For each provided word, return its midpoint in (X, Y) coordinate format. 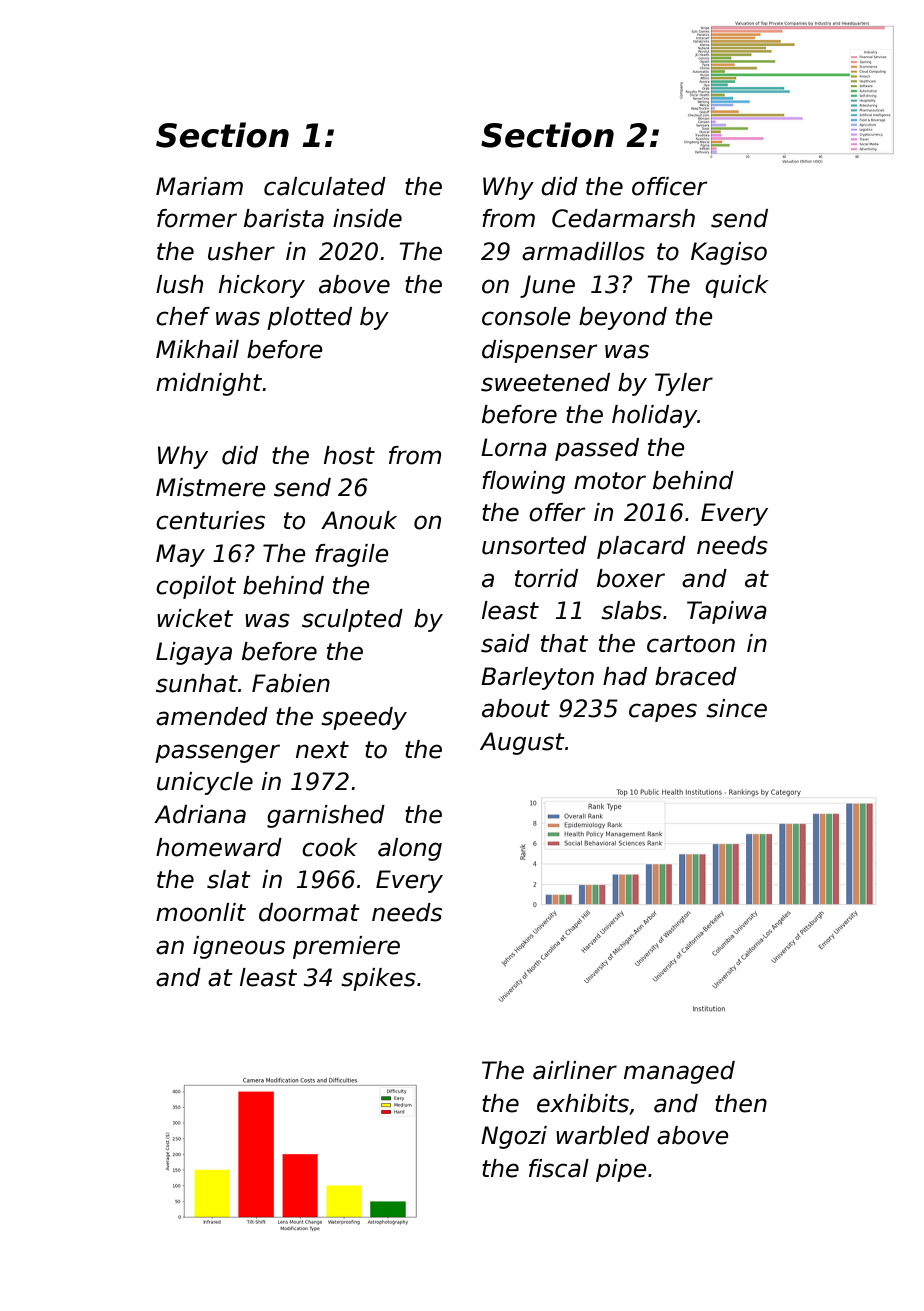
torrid (546, 578)
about (516, 708)
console (526, 316)
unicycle (205, 783)
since (736, 708)
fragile (352, 555)
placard (641, 547)
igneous (239, 947)
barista (284, 218)
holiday (655, 416)
